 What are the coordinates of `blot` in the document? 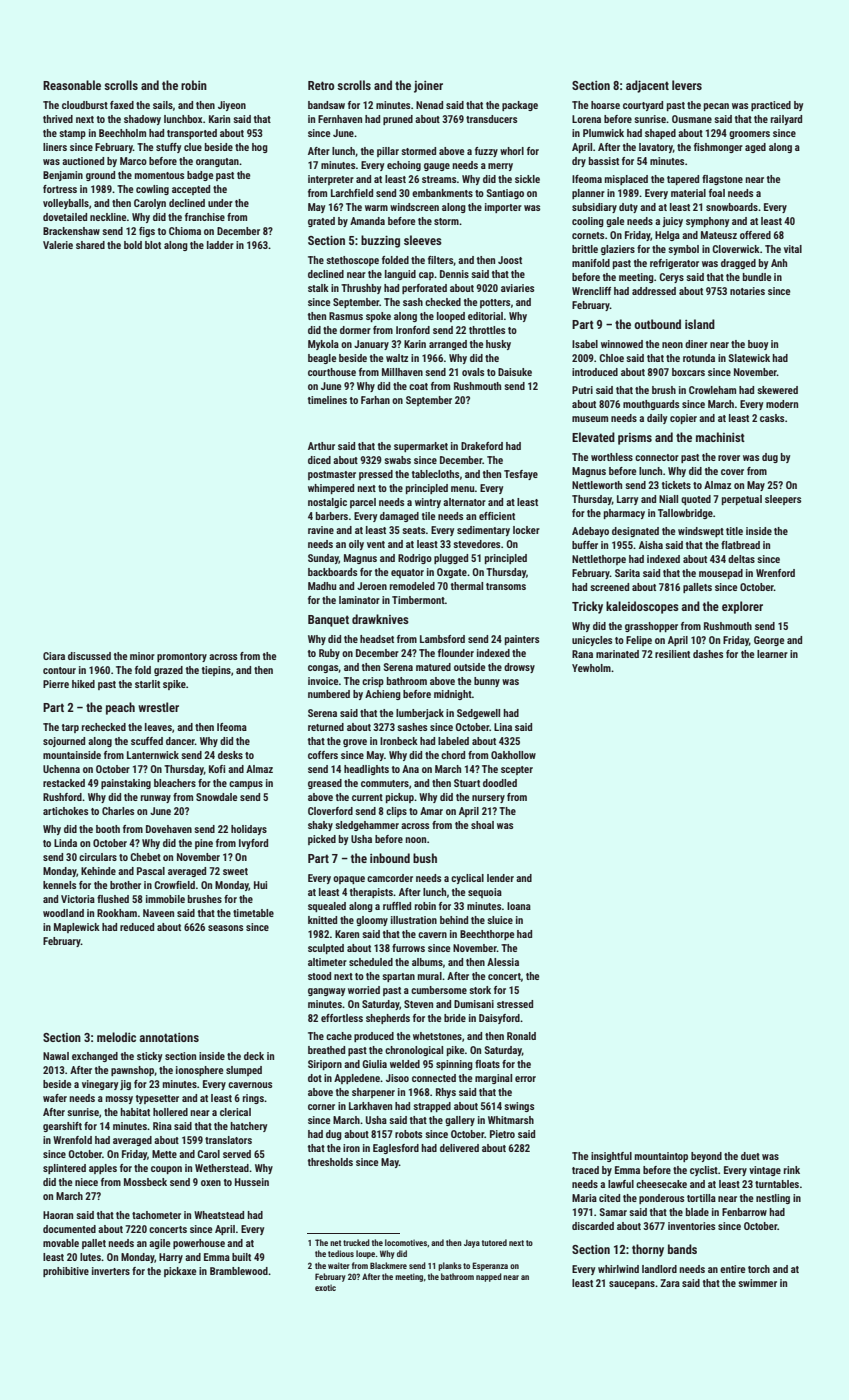 It's located at (153, 245).
